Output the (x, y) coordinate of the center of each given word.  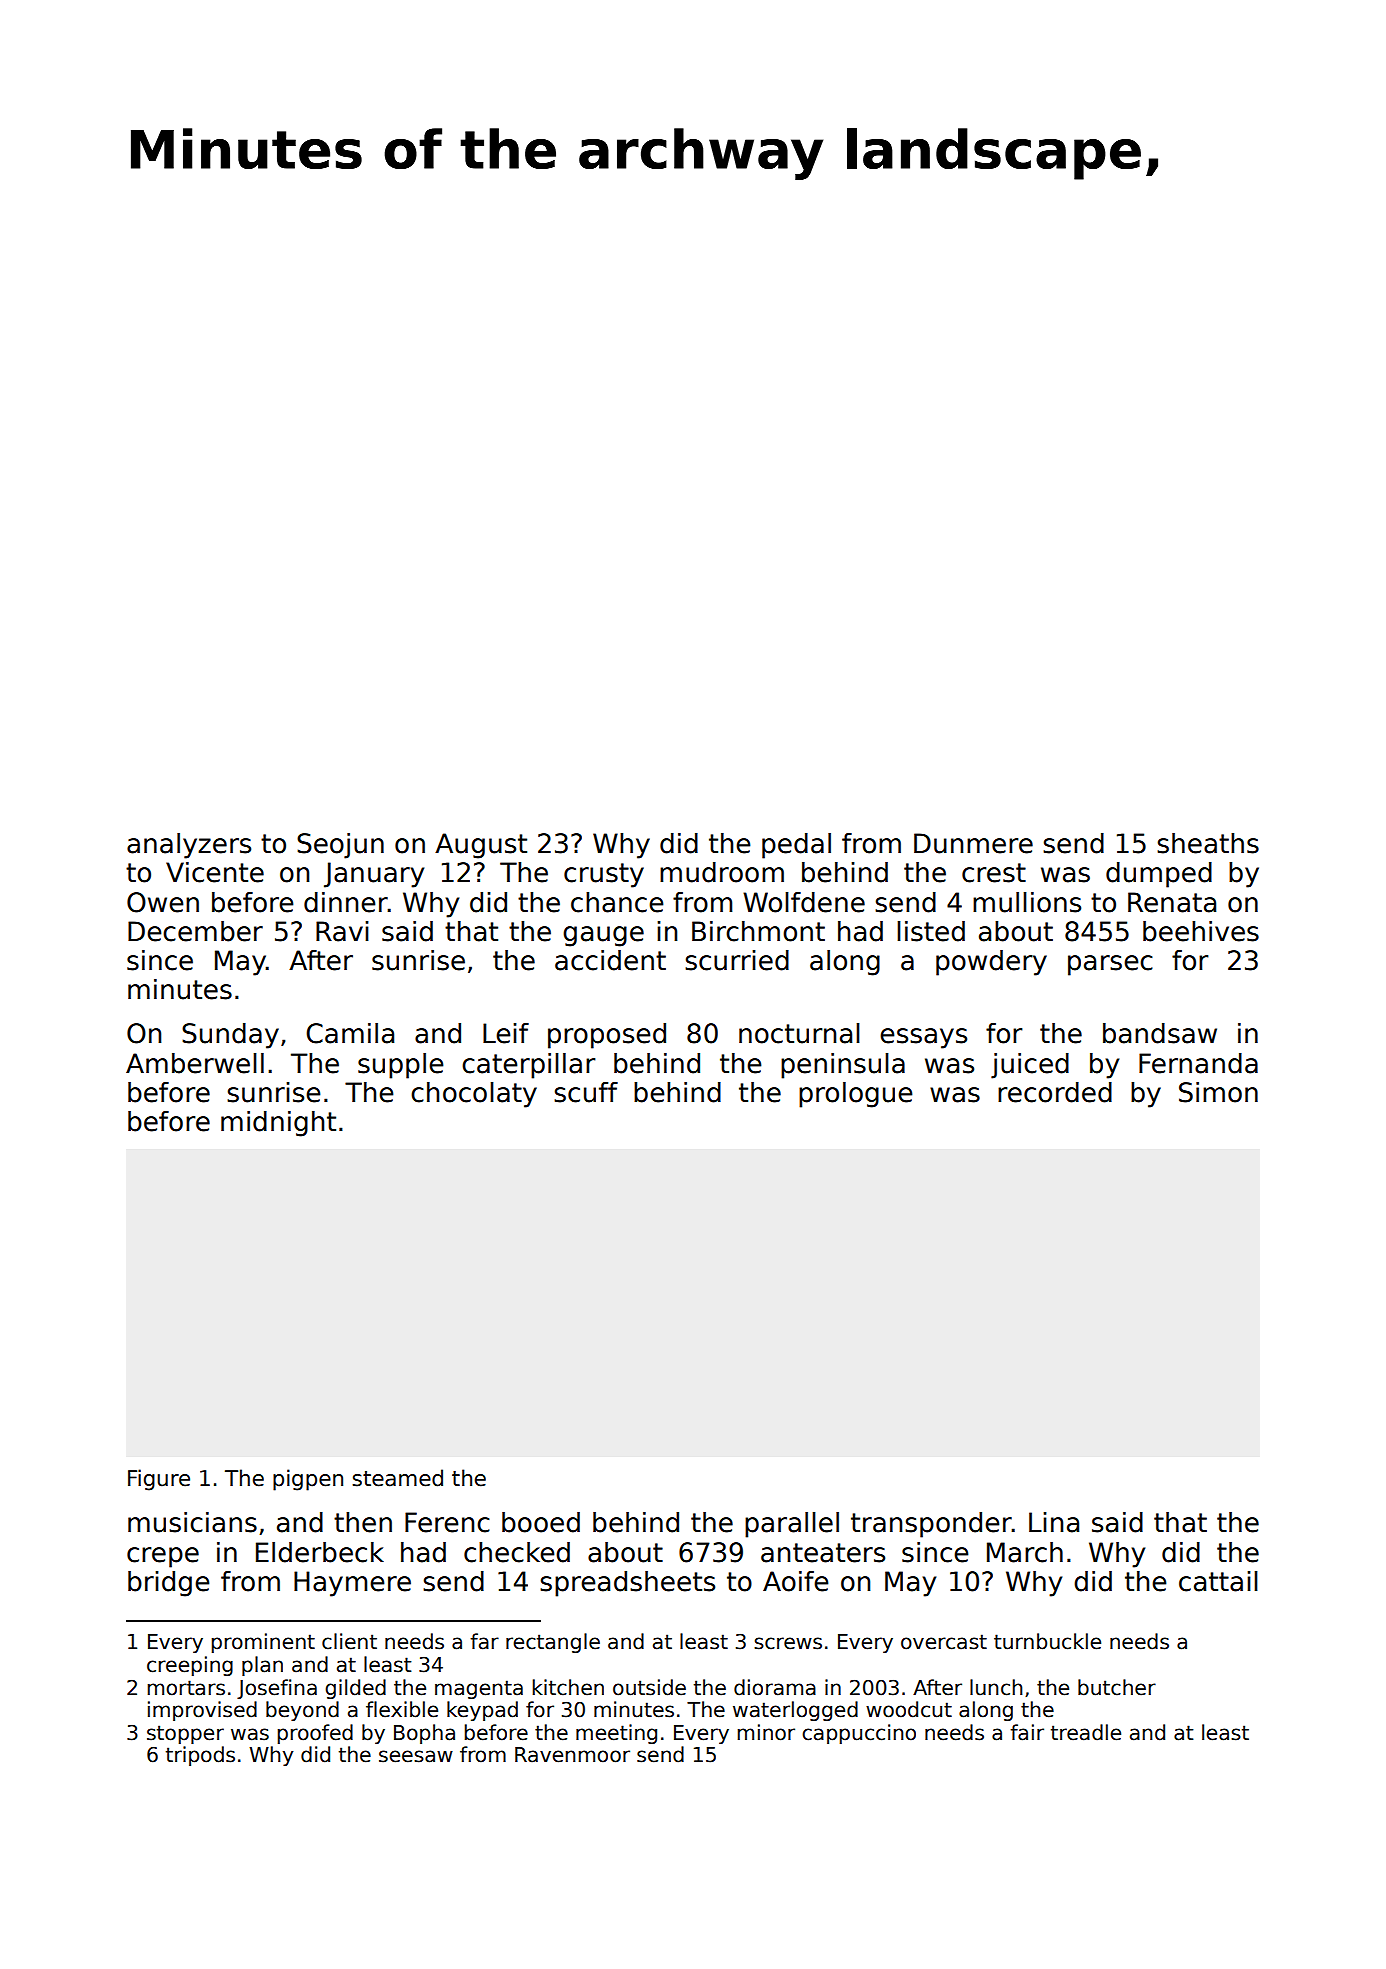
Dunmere (973, 843)
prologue (855, 1095)
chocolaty (474, 1095)
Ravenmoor (572, 1755)
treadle (1086, 1732)
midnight (278, 1124)
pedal (796, 846)
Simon (1218, 1092)
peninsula (843, 1066)
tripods (200, 1756)
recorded (1055, 1092)
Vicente (215, 872)
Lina (1054, 1522)
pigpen (308, 1480)
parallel (792, 1525)
